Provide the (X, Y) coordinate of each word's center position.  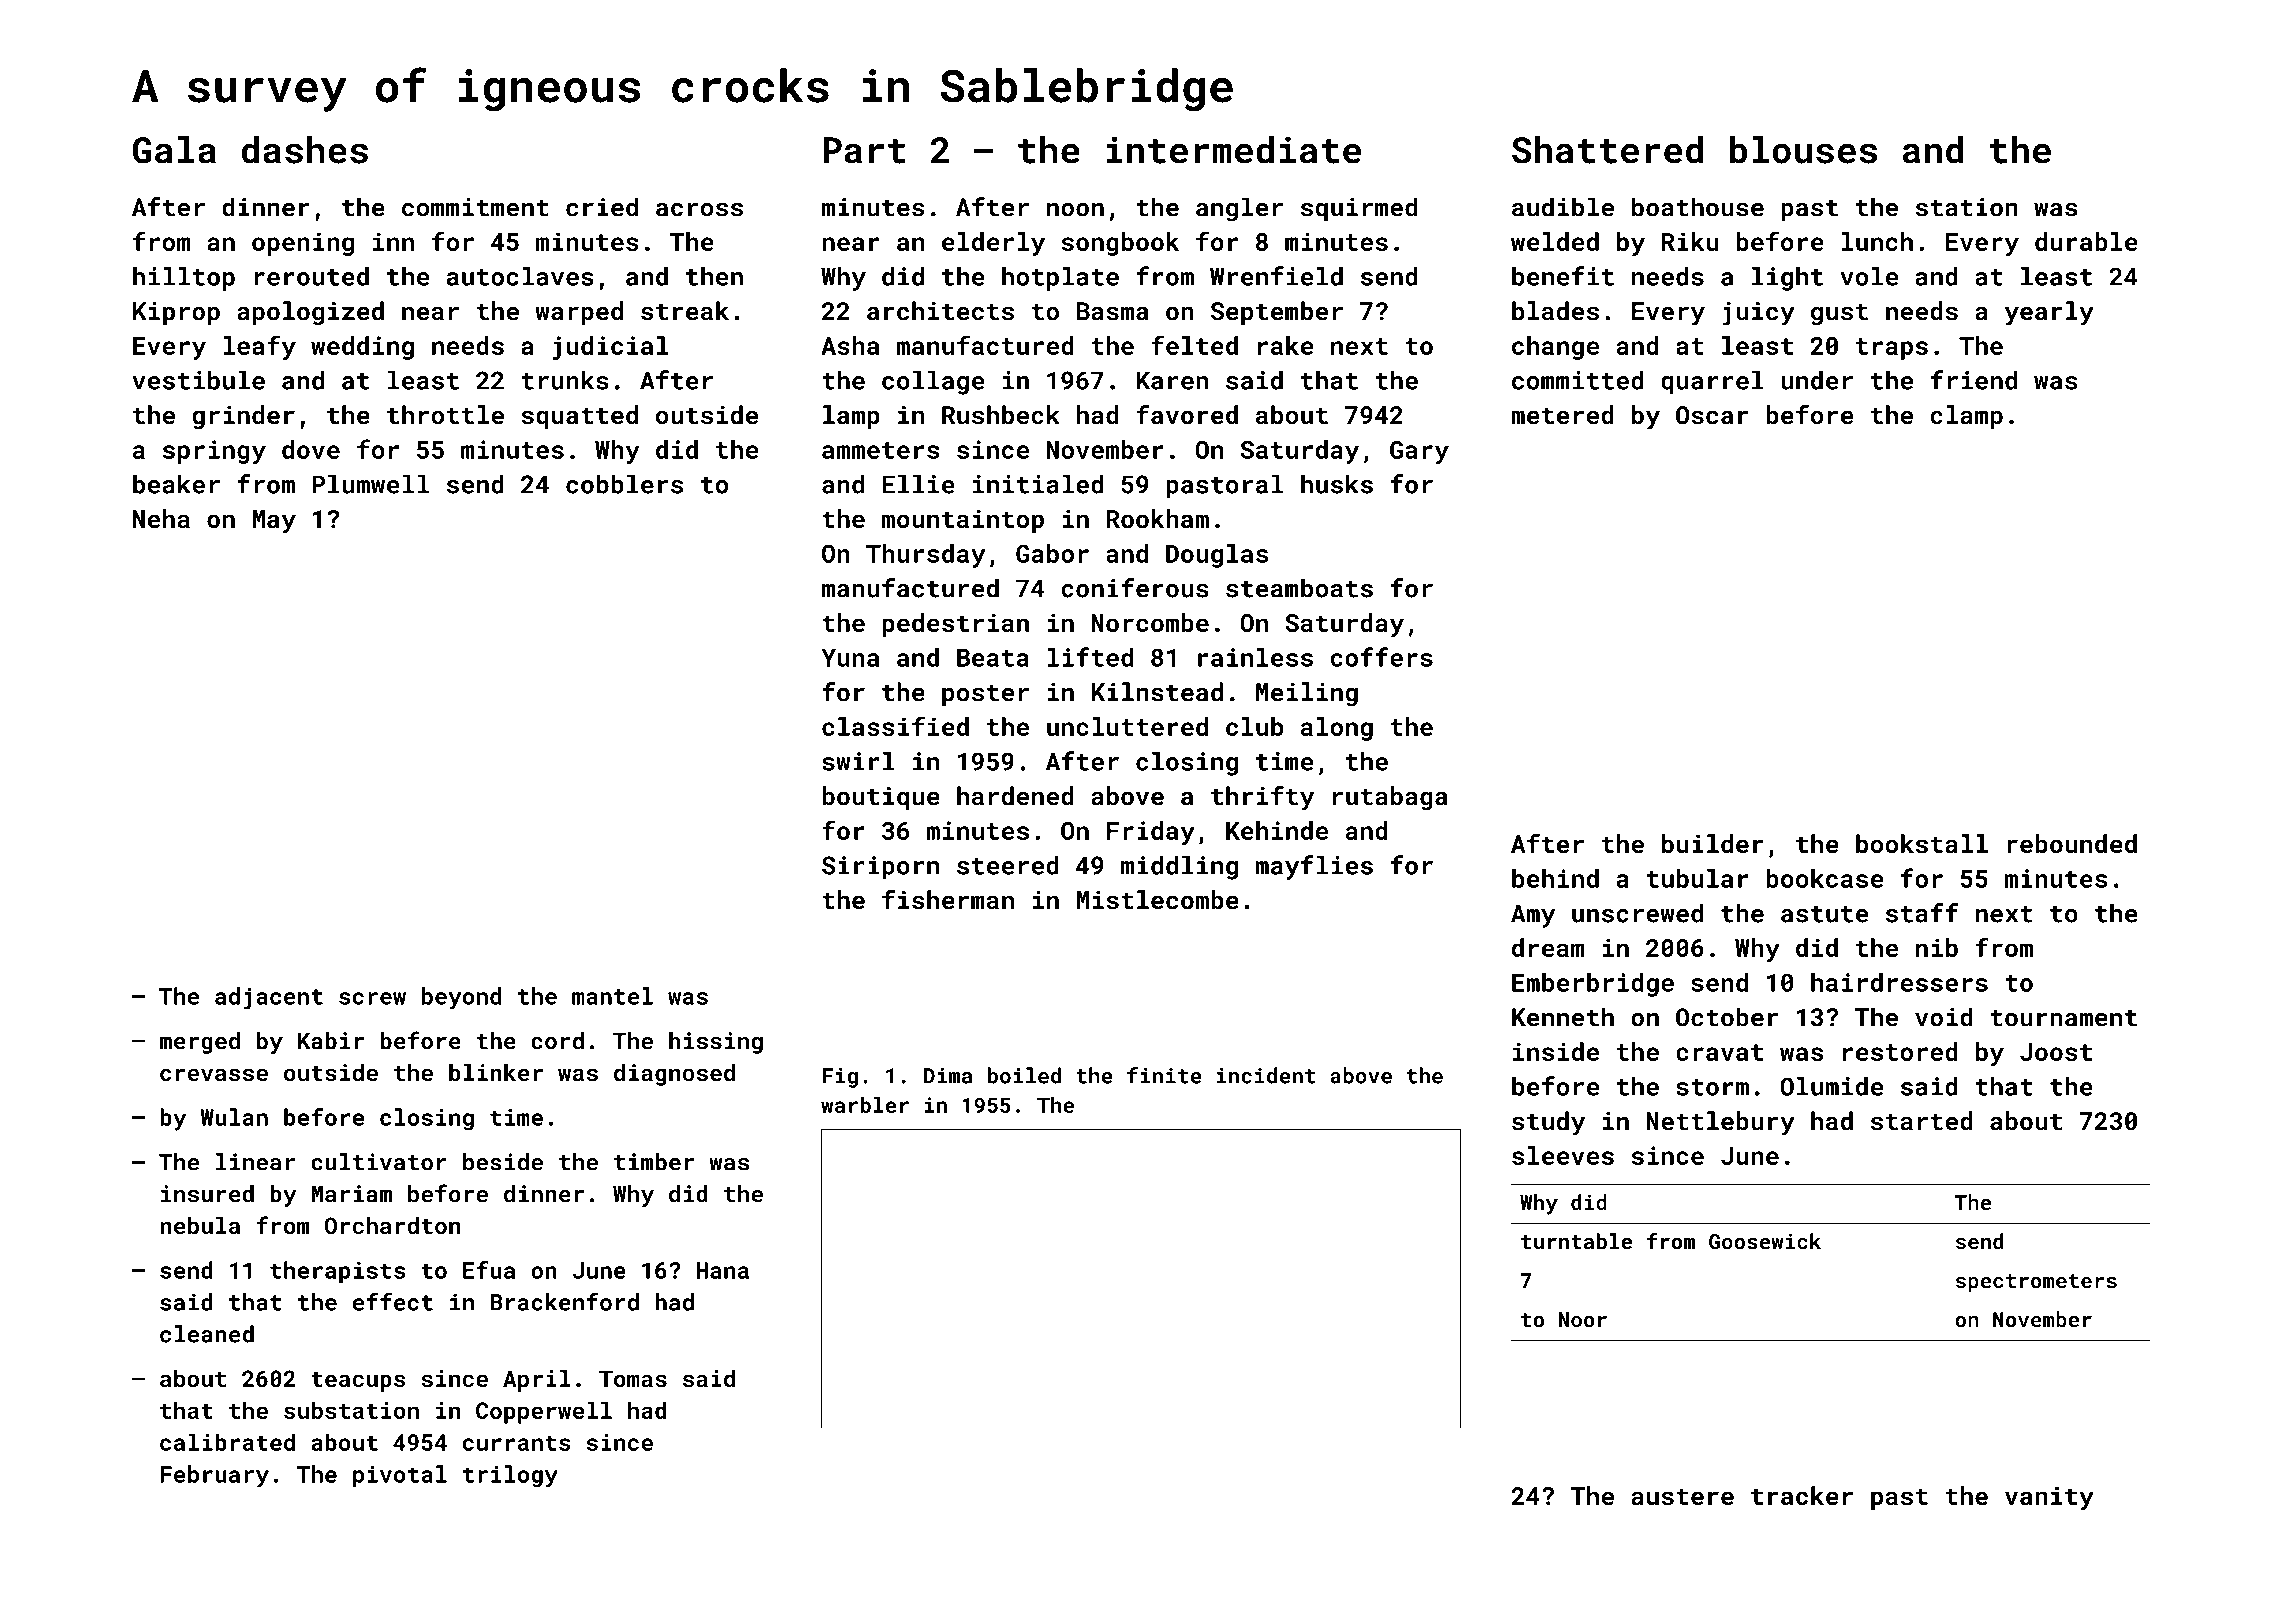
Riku (1690, 241)
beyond (461, 998)
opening (303, 244)
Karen (1172, 380)
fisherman (948, 900)
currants (516, 1443)
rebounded (2072, 843)
